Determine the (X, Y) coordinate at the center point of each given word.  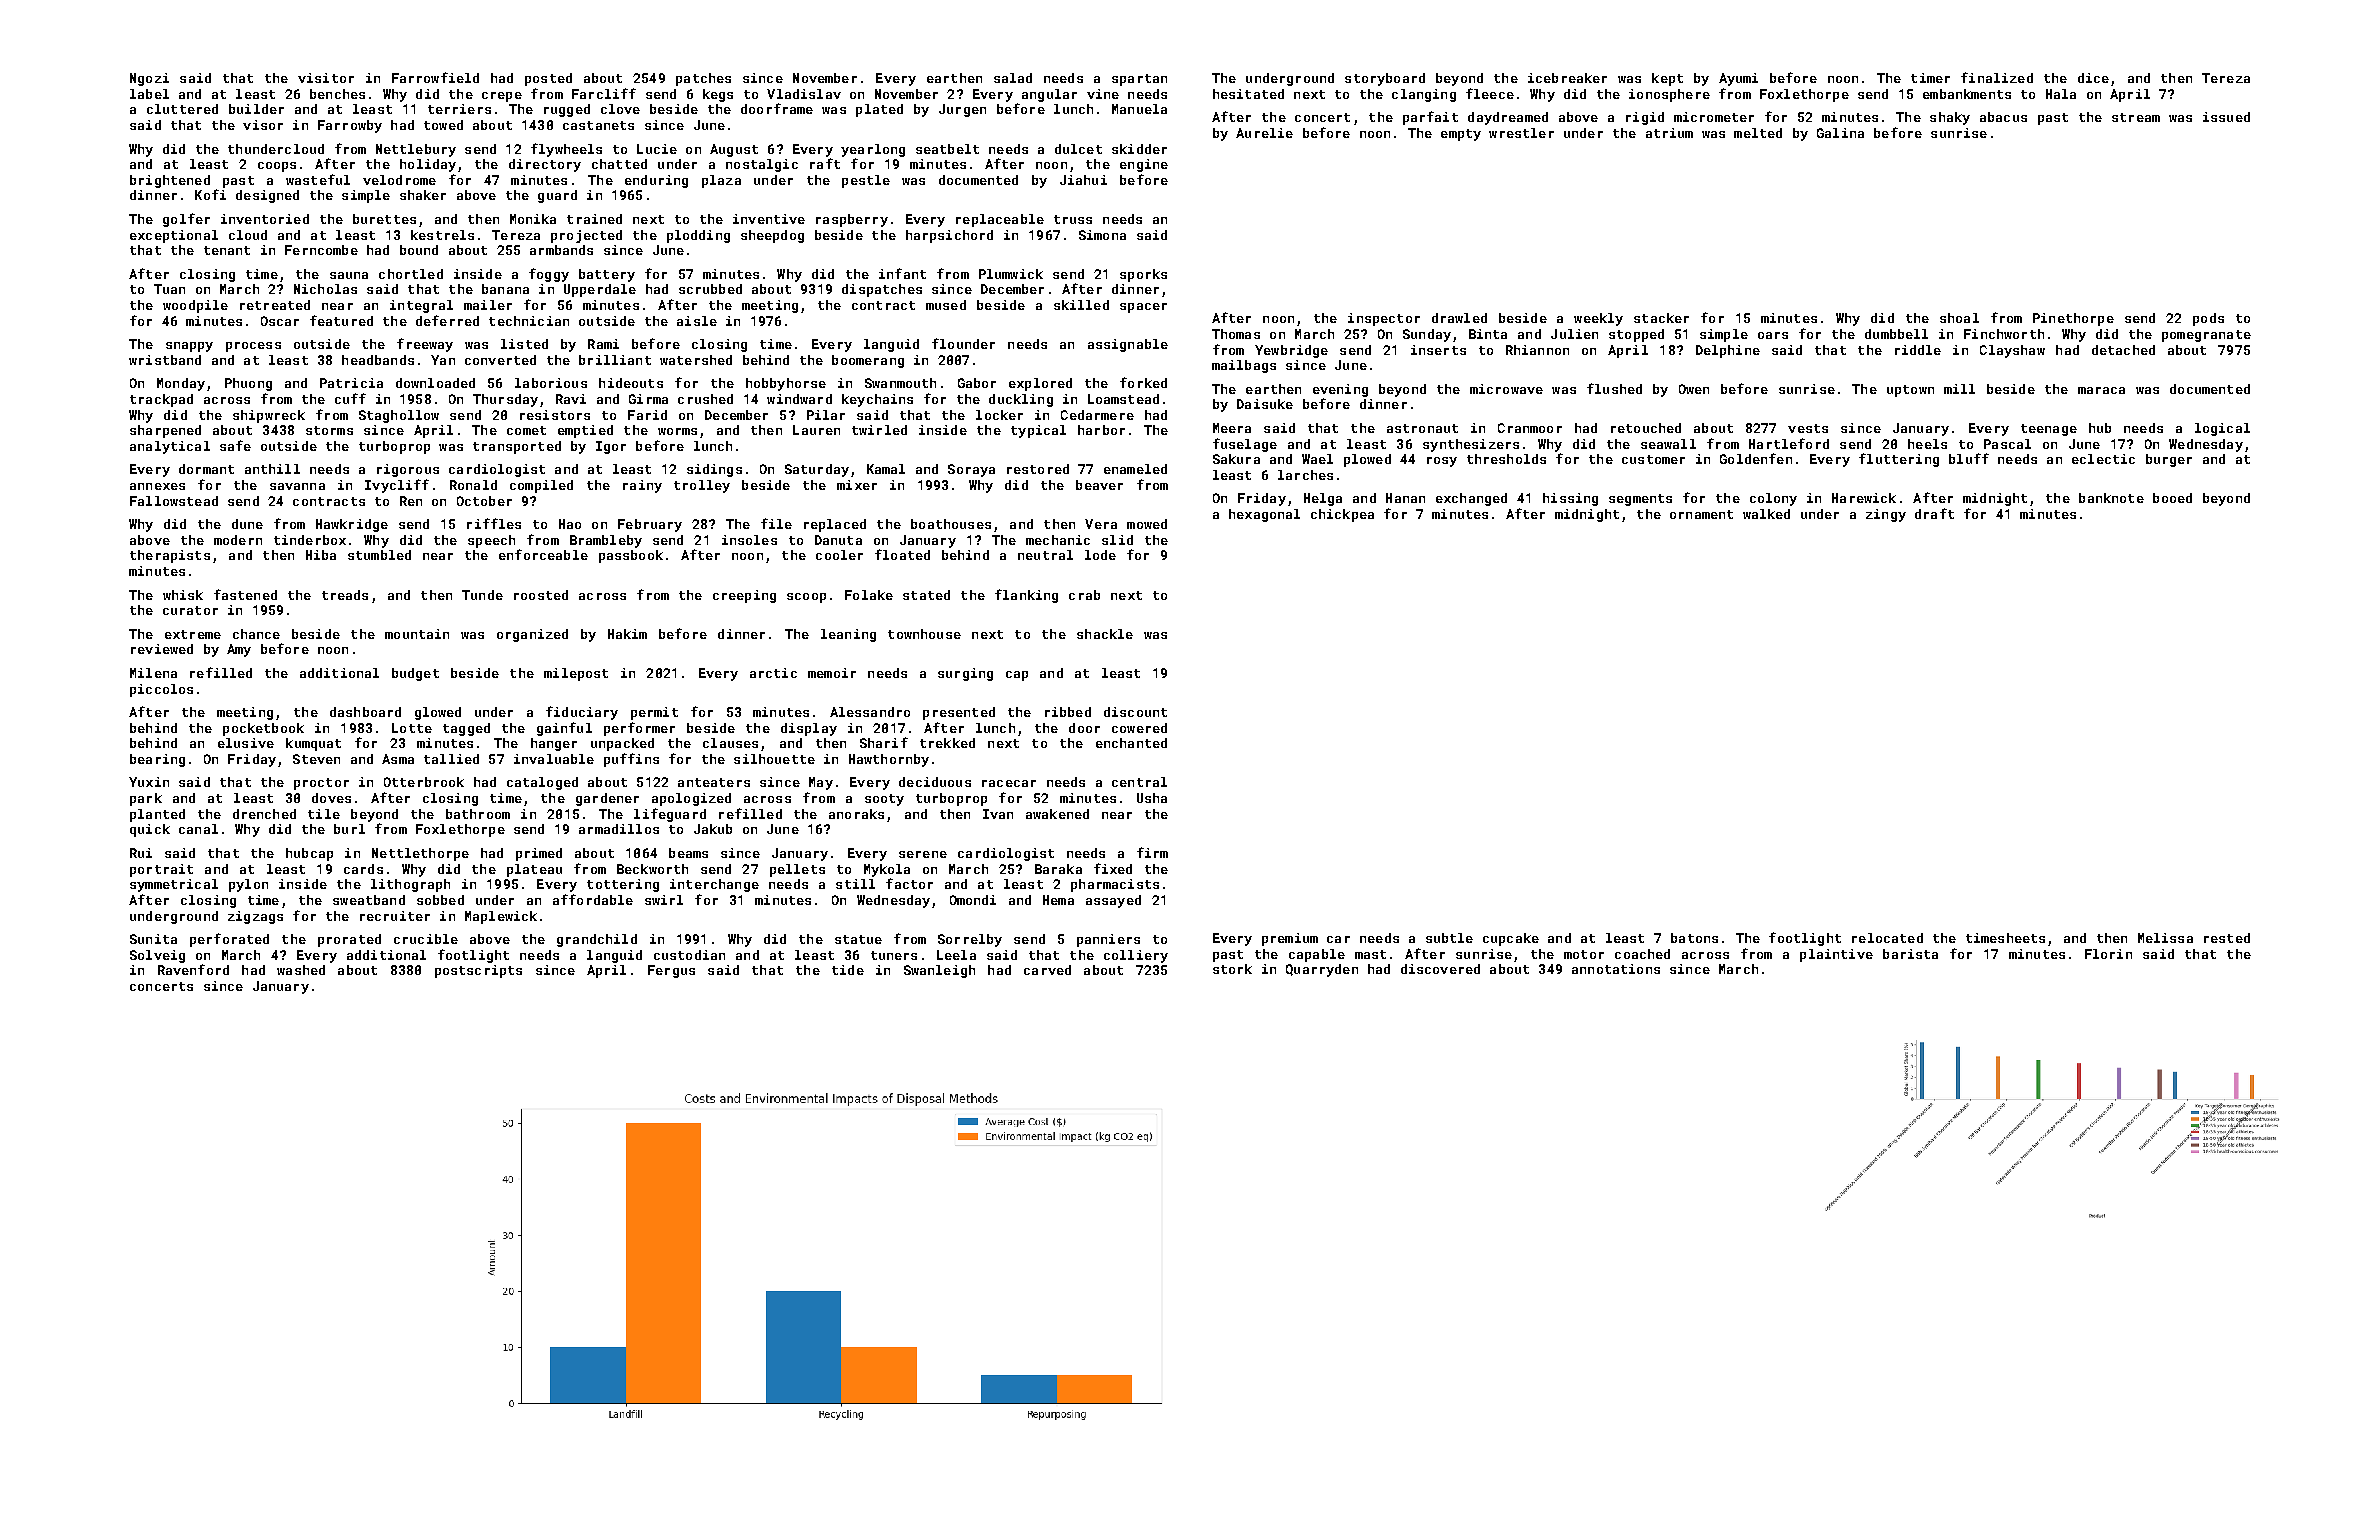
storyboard (1385, 79)
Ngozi (149, 79)
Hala (2061, 94)
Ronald (473, 485)
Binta (1488, 334)
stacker (1661, 318)
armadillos (619, 829)
